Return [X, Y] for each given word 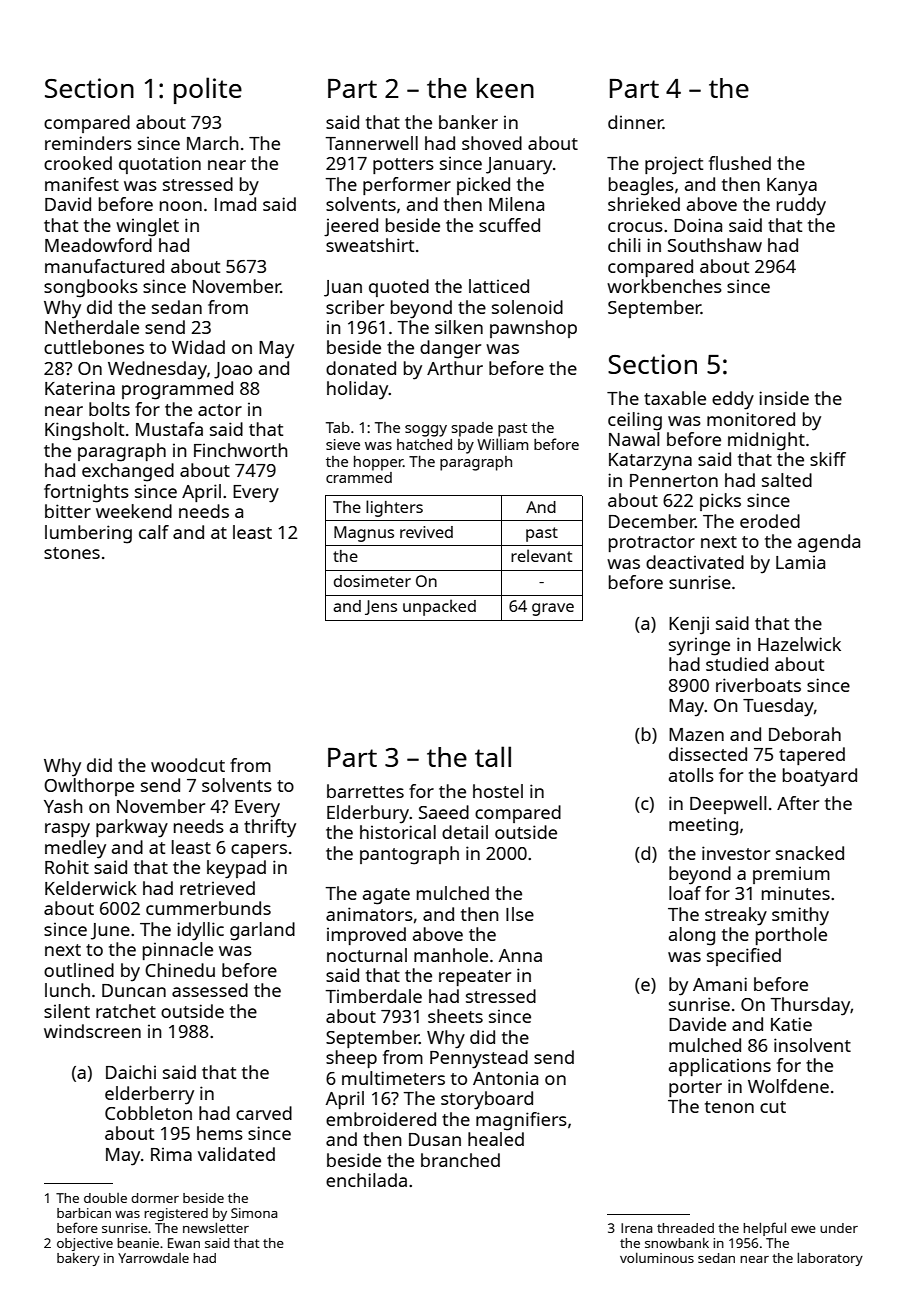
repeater [475, 978]
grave [553, 609]
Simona [254, 1213]
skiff [828, 459]
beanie [138, 1243]
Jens [381, 607]
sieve [343, 444]
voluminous [657, 1258]
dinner [635, 122]
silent [67, 1011]
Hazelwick [799, 644]
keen [505, 88]
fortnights [86, 493]
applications [720, 1067]
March [212, 143]
